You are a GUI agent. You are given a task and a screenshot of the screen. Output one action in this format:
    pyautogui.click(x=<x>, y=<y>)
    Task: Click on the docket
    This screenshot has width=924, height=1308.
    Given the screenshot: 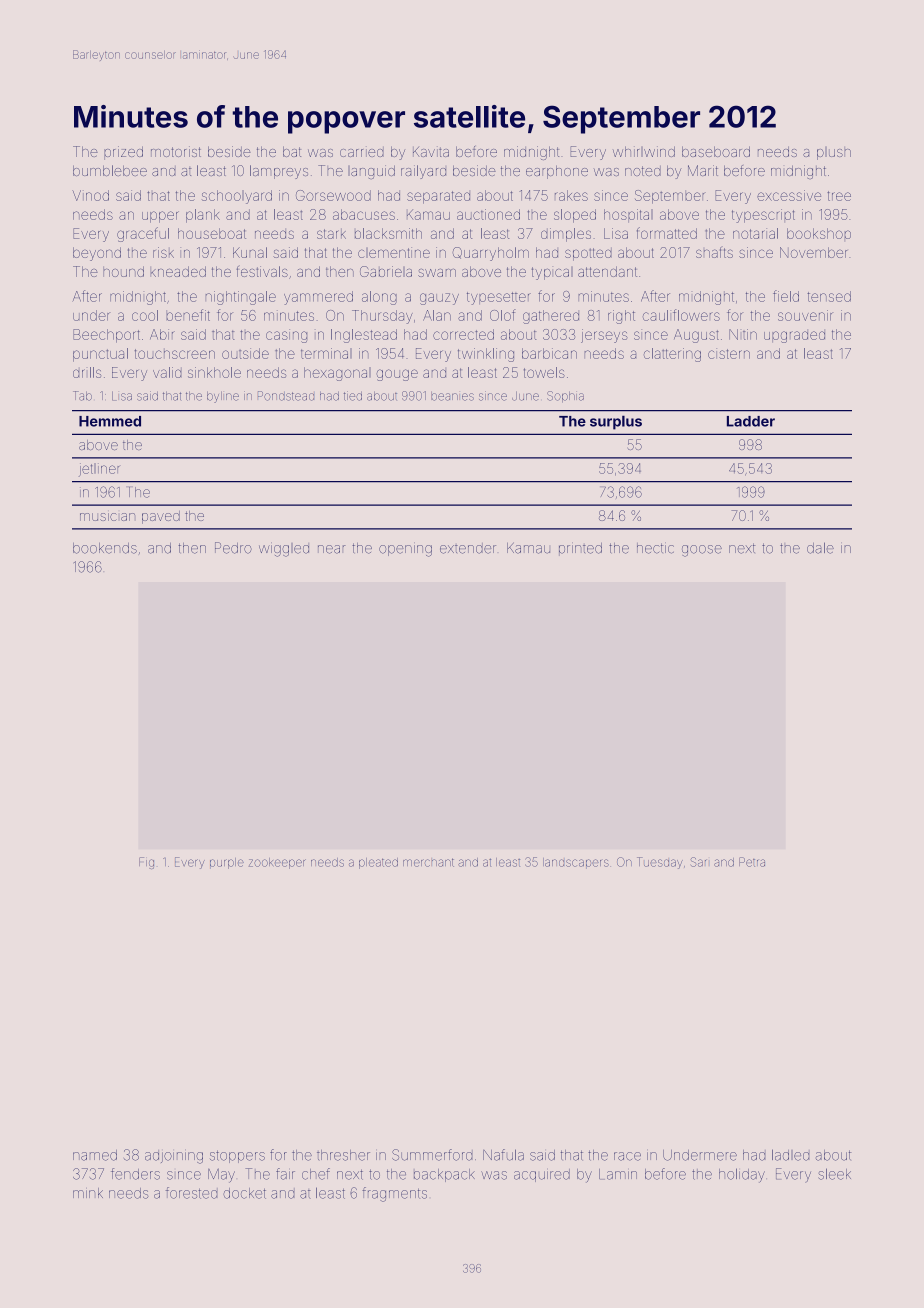 What is the action you would take?
    pyautogui.click(x=244, y=1193)
